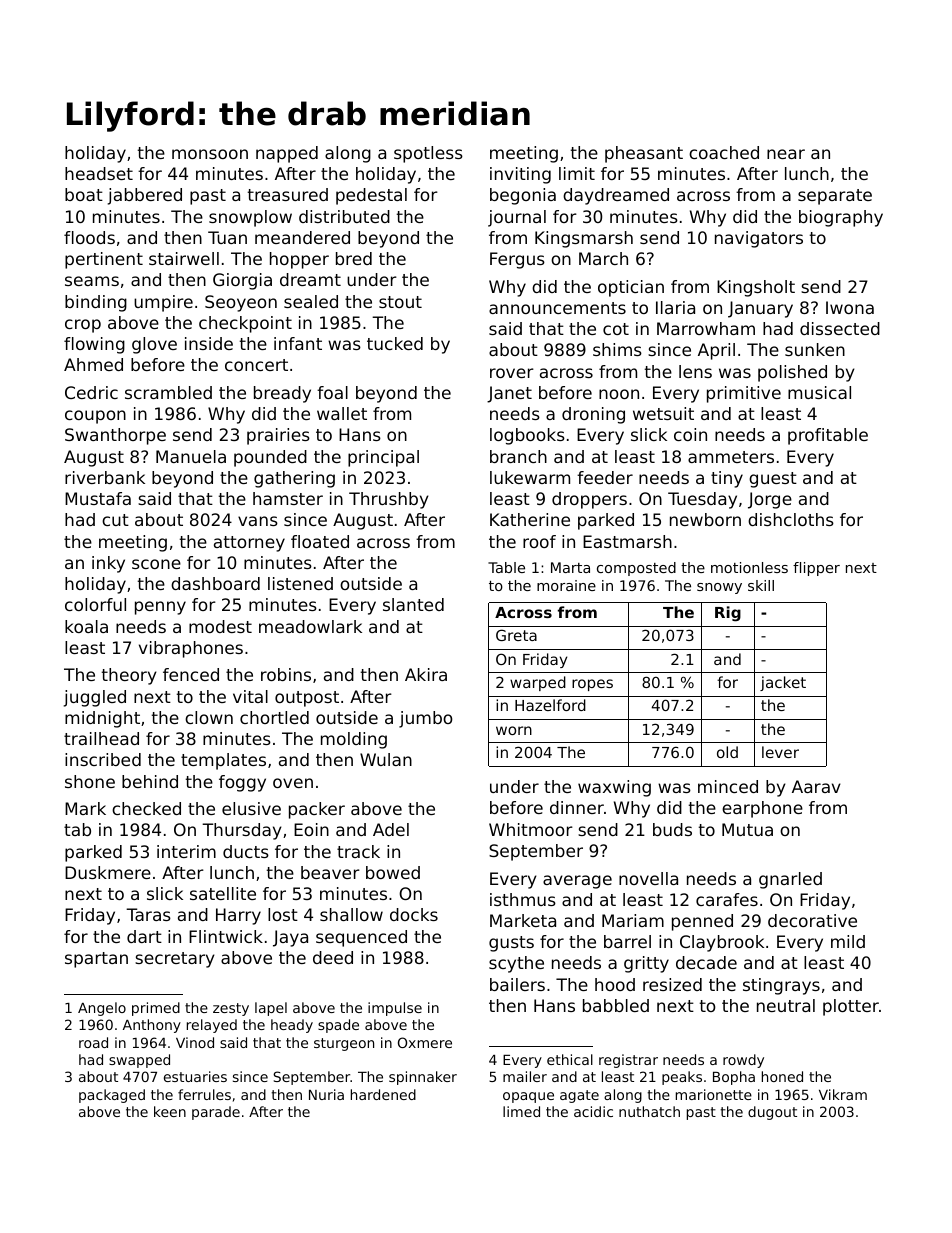 The width and height of the page is (952, 1233). What do you see at coordinates (249, 544) in the page?
I see `attorney` at bounding box center [249, 544].
